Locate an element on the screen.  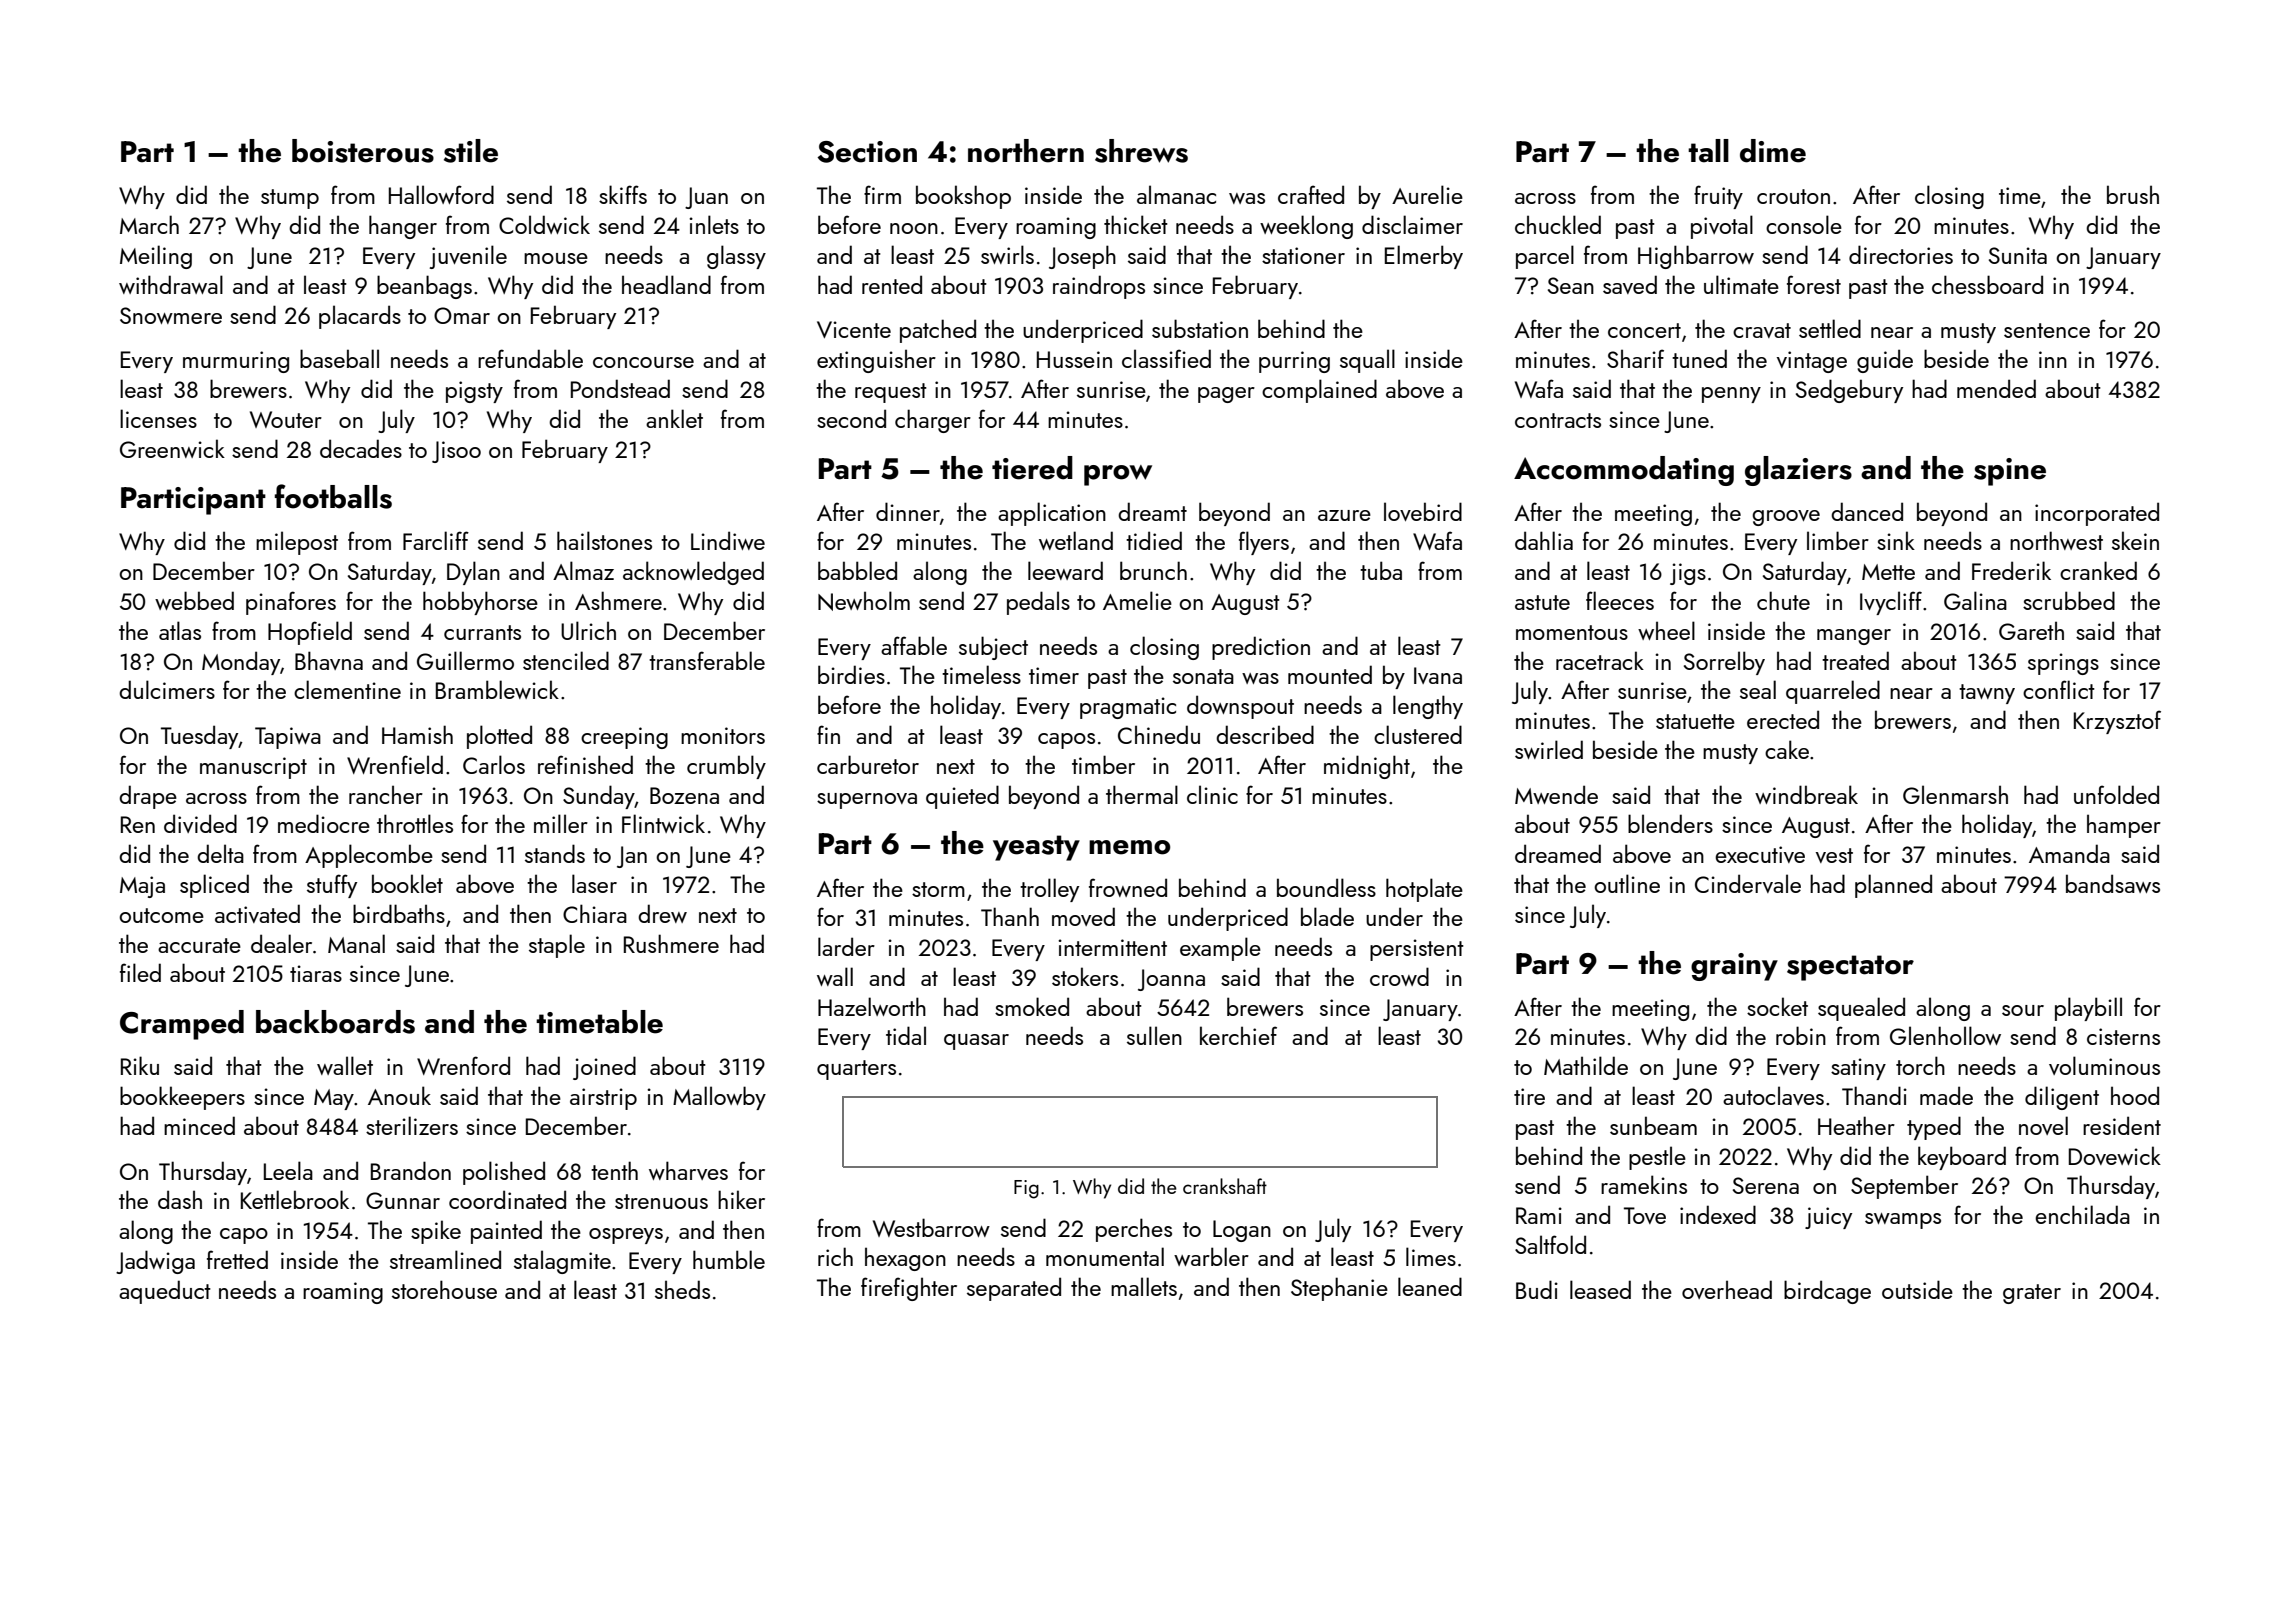
leased is located at coordinates (1600, 1289).
